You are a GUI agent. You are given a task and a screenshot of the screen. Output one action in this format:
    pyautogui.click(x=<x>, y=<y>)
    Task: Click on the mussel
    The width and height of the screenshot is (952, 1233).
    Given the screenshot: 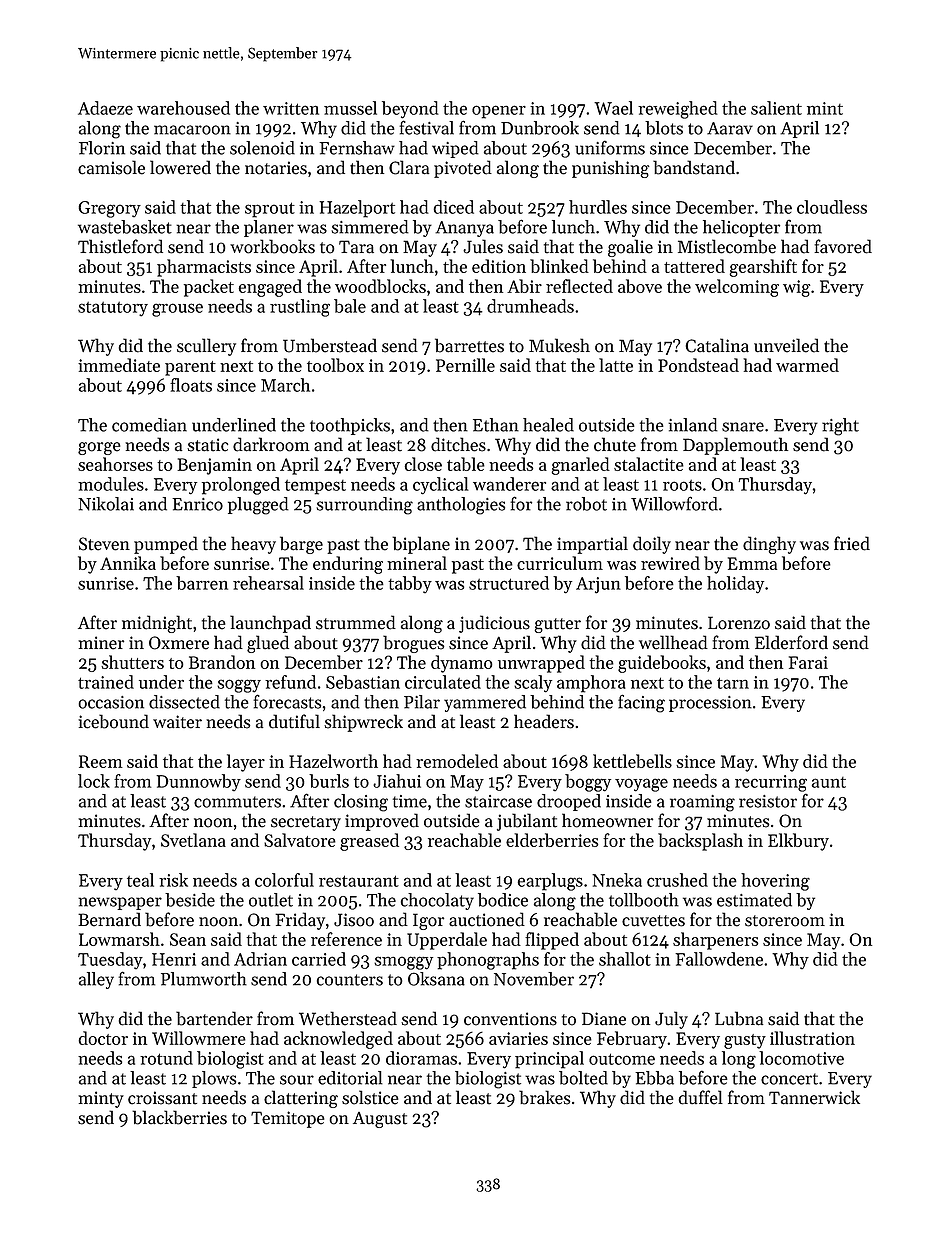 What is the action you would take?
    pyautogui.click(x=350, y=108)
